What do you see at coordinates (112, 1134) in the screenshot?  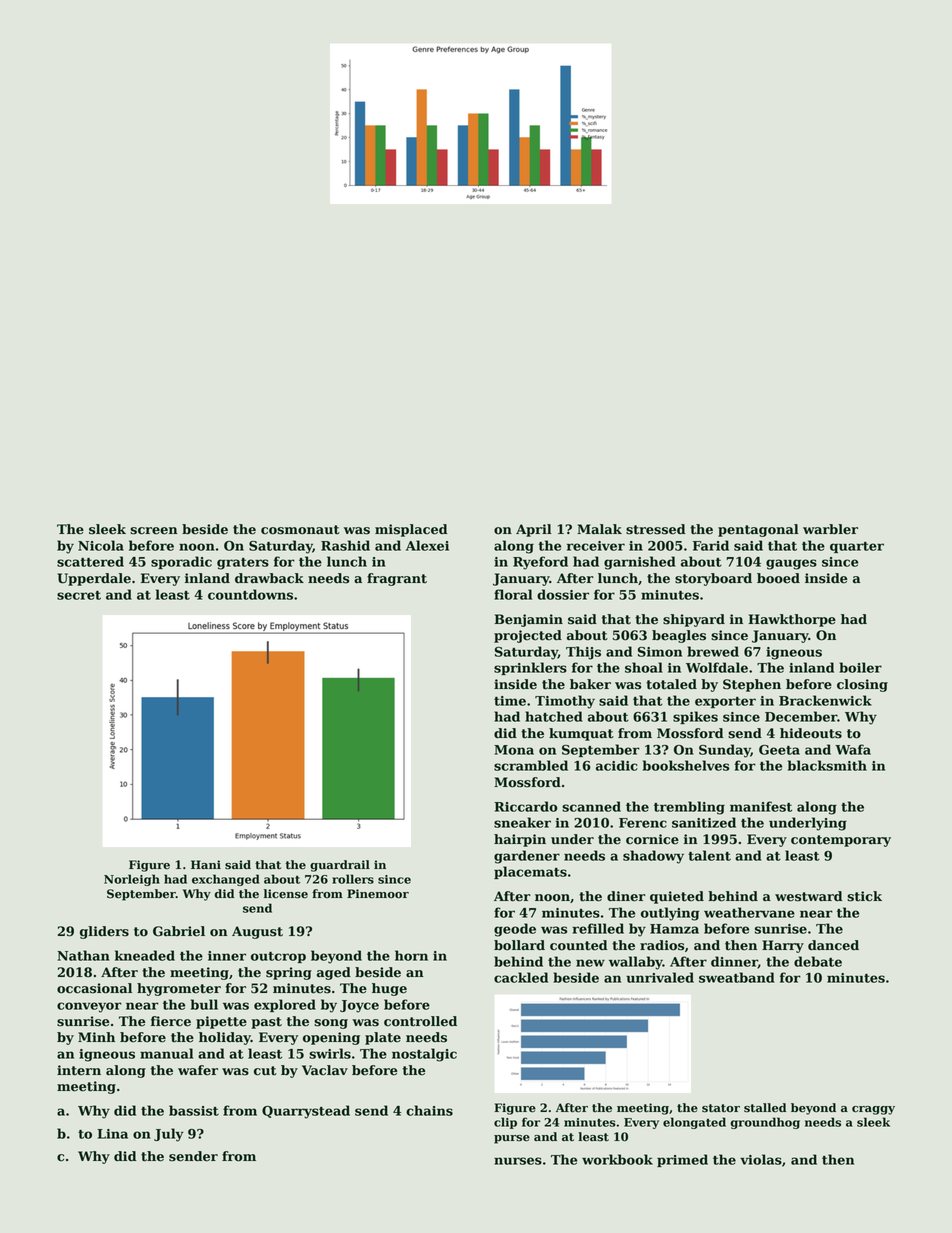 I see `Lina` at bounding box center [112, 1134].
